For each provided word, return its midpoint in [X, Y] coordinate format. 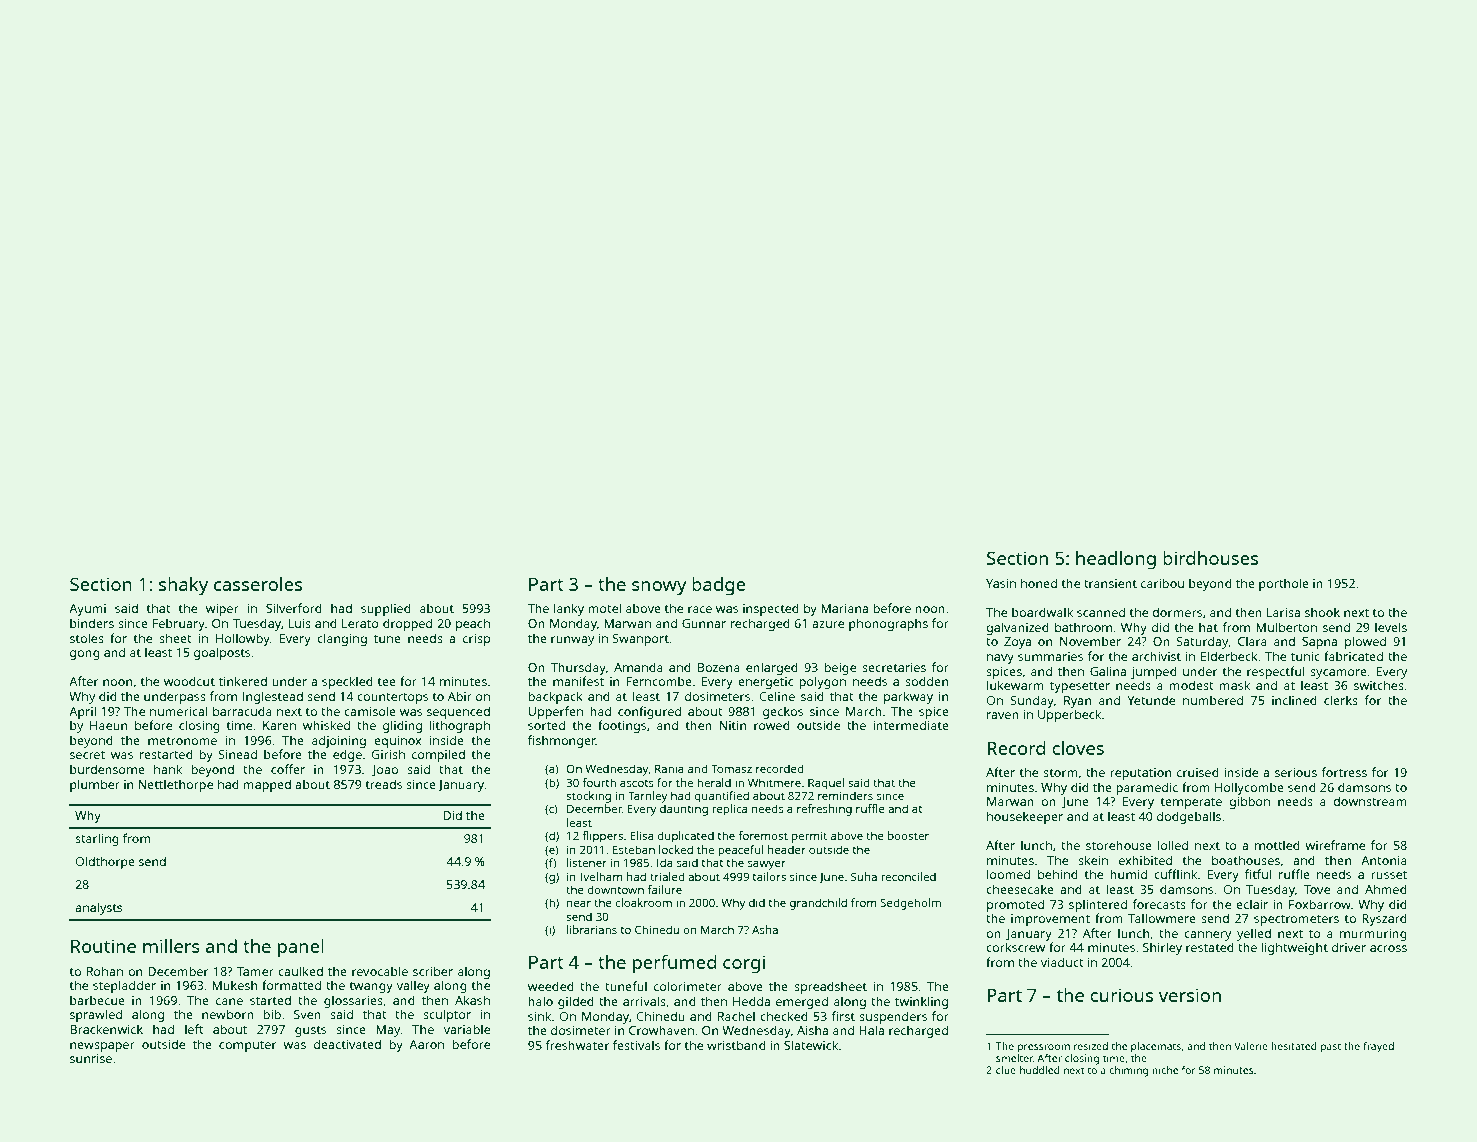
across [1388, 948]
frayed [1378, 1047]
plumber [95, 785]
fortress [1344, 772]
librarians [592, 929]
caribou [1162, 583]
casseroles [258, 584]
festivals [636, 1045]
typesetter [1080, 687]
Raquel [826, 784]
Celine [777, 696]
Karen [279, 725]
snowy [659, 588]
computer [248, 1046]
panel [301, 948]
